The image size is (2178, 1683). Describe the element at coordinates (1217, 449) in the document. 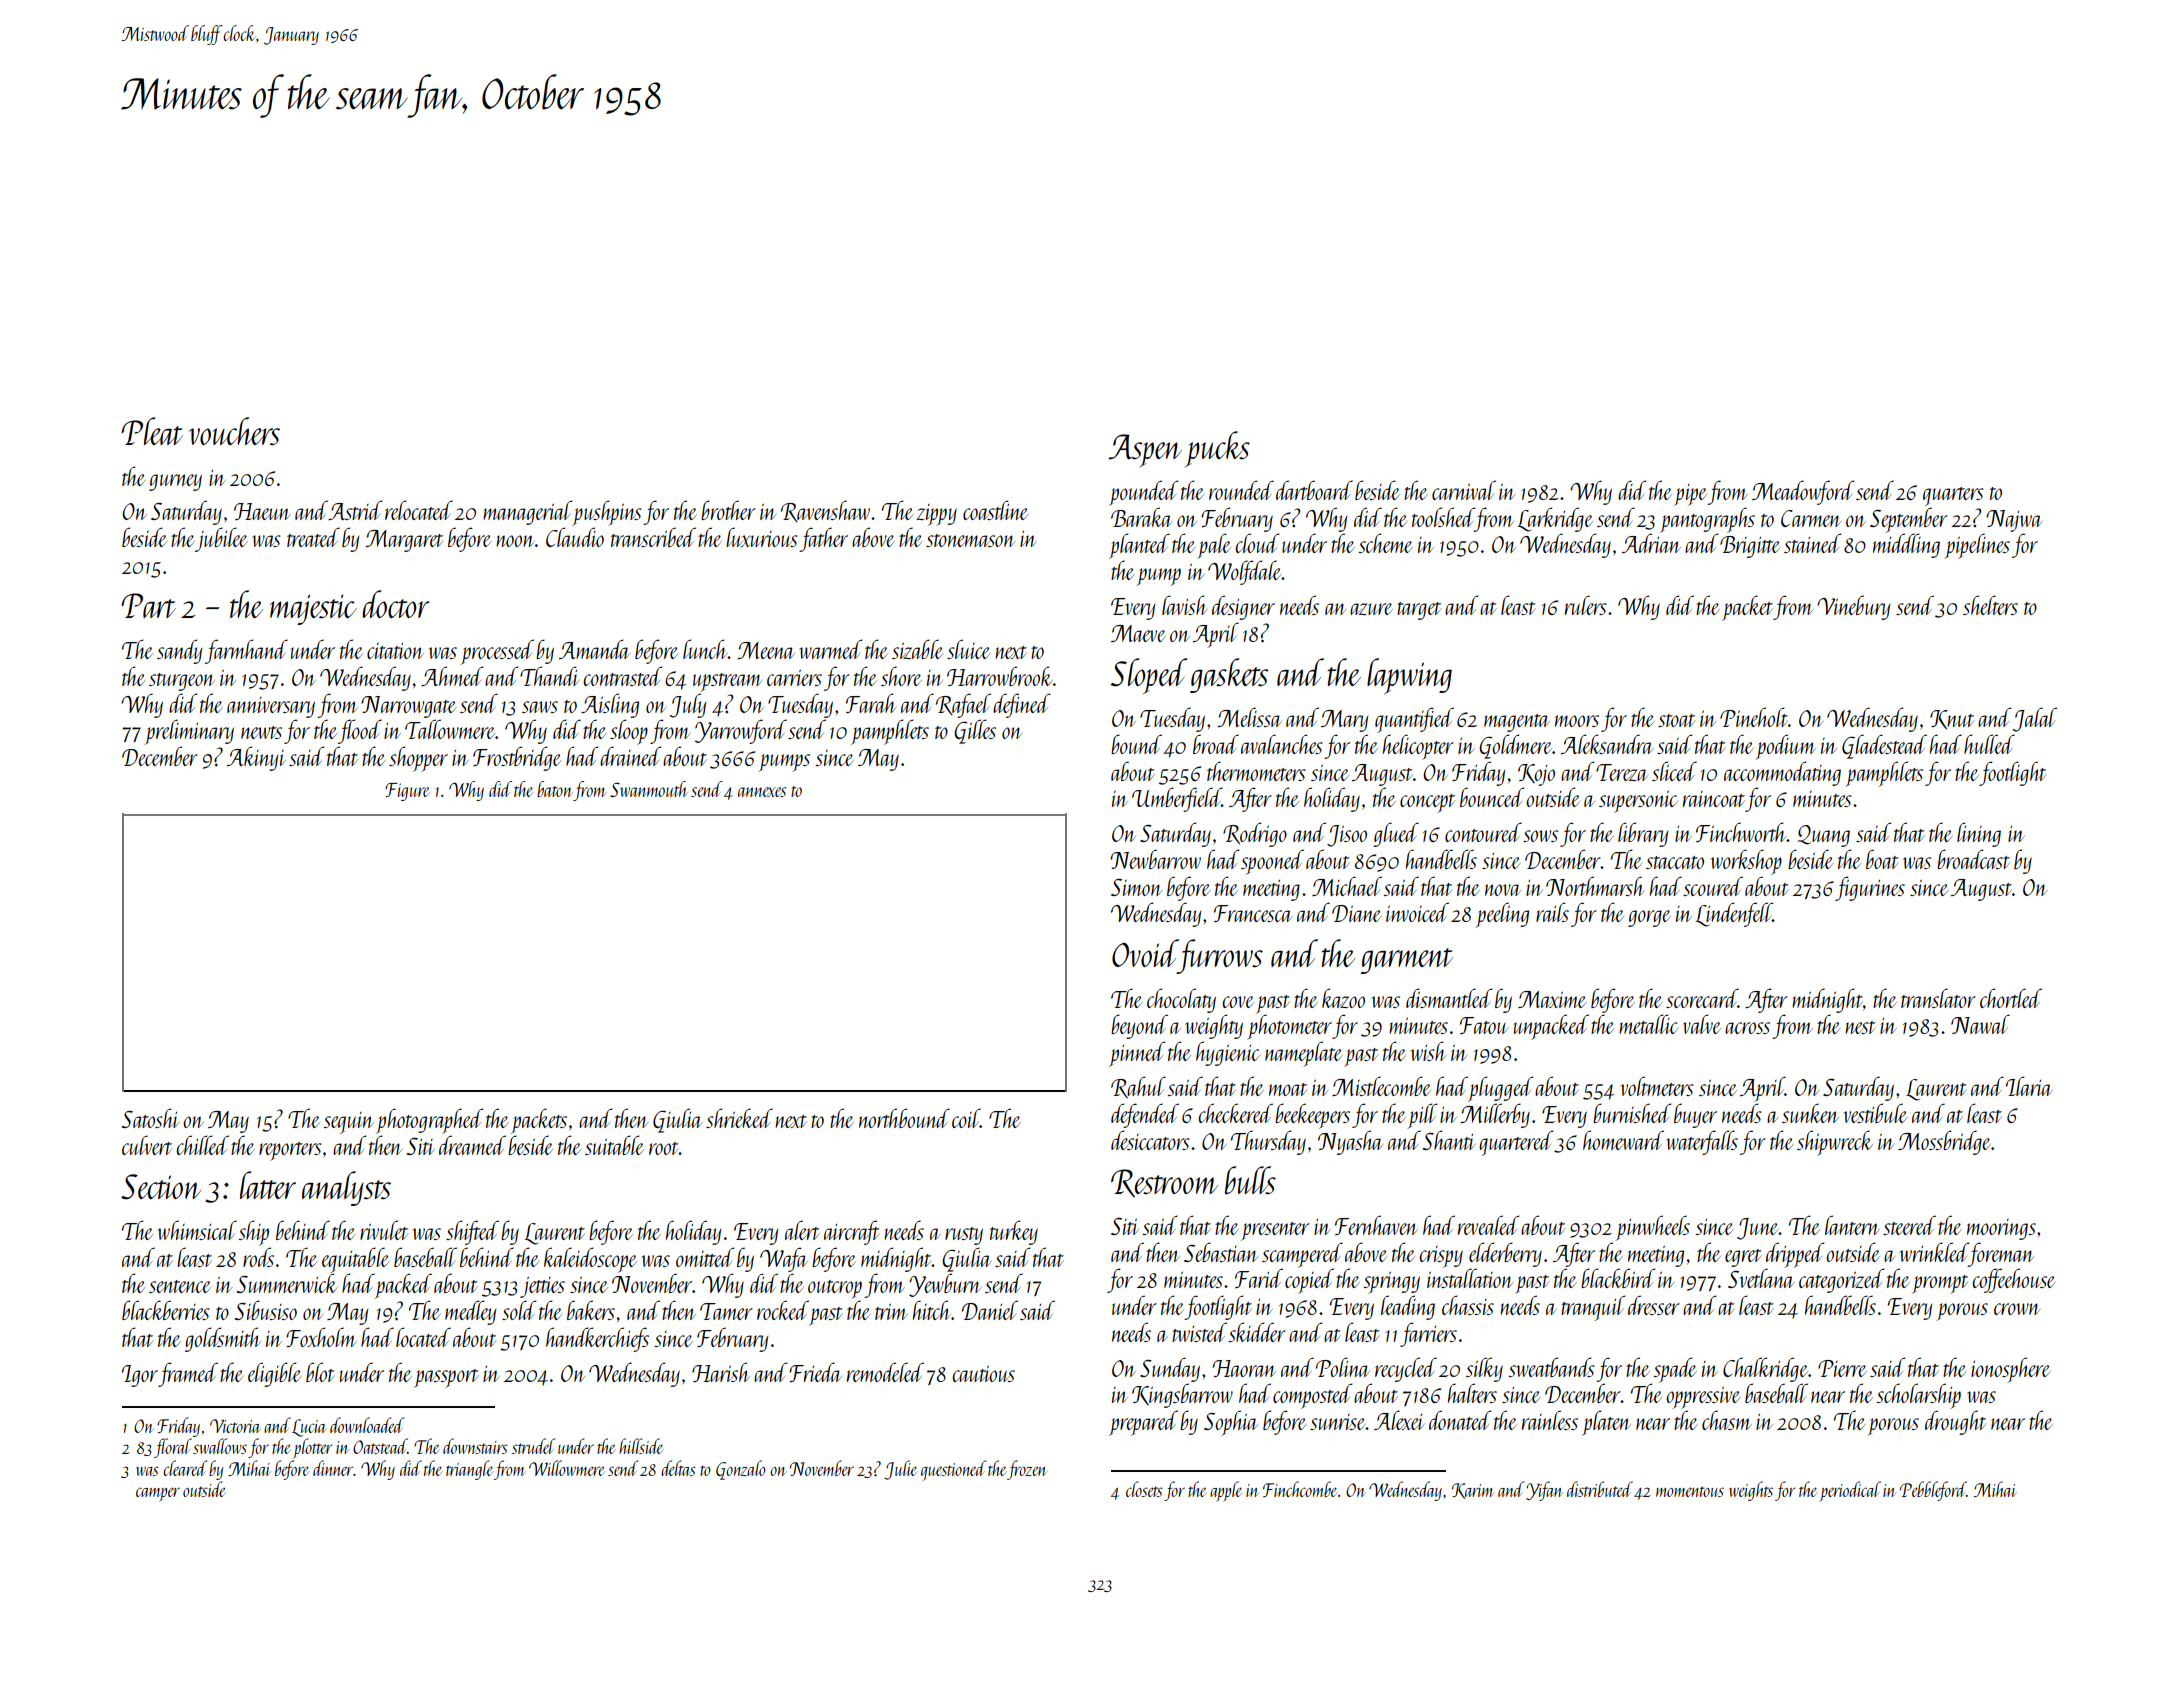

I see `pucks` at that location.
